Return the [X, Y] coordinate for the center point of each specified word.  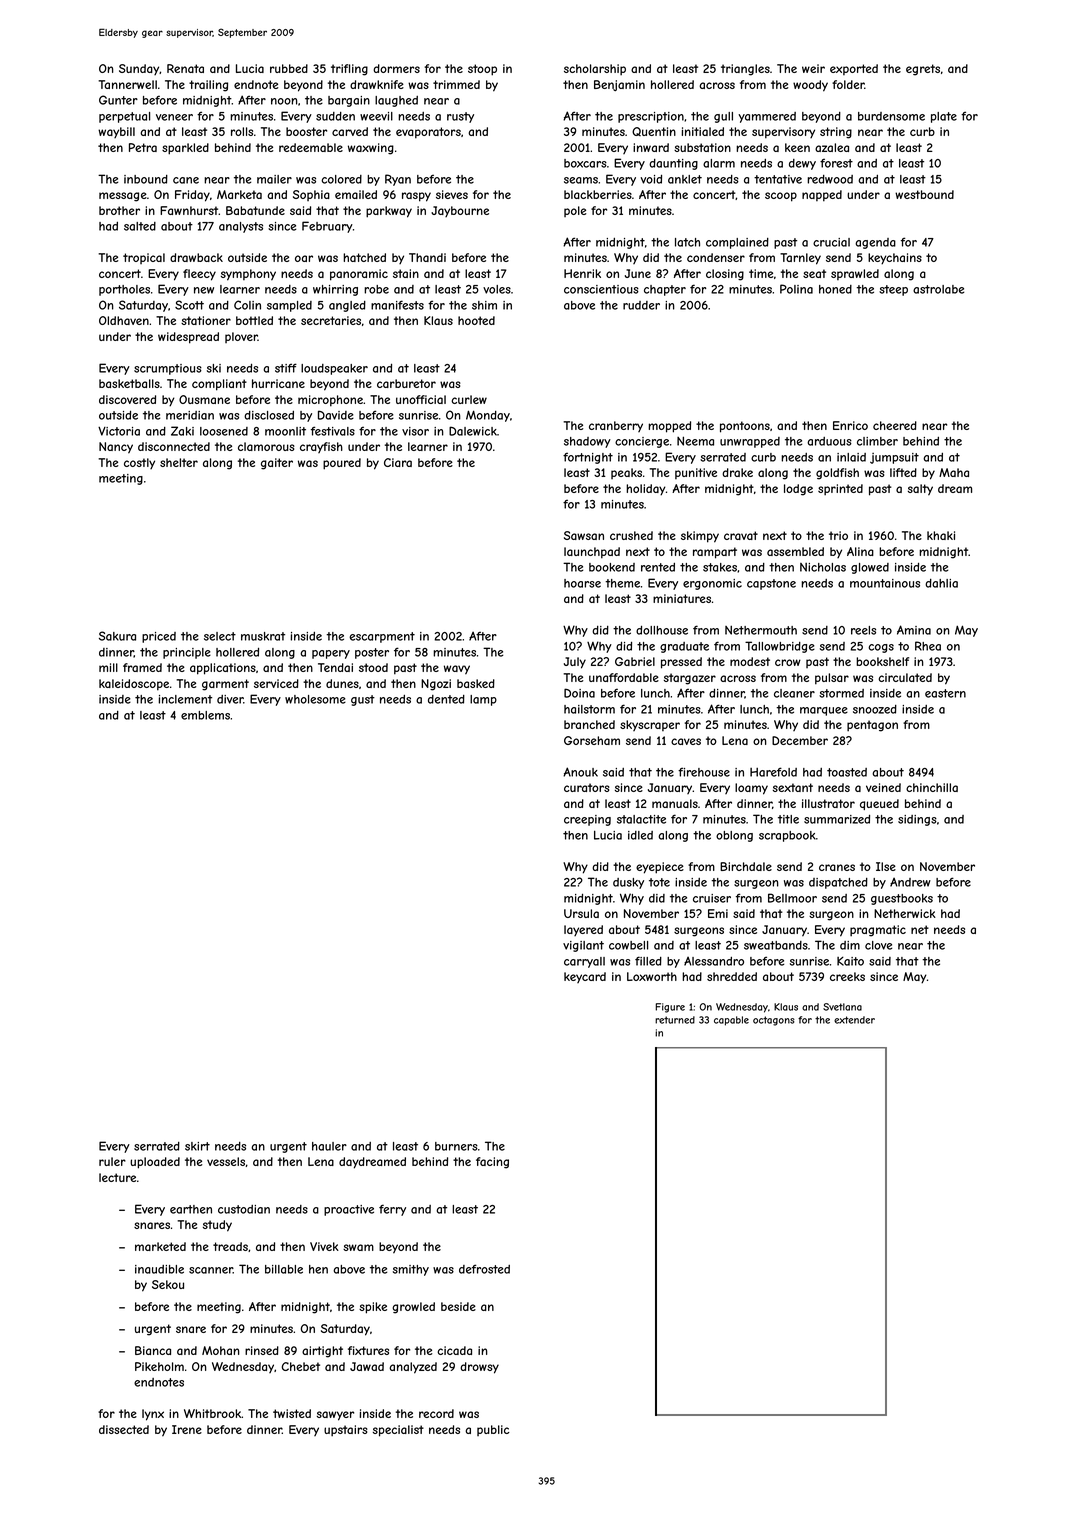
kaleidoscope [134, 685]
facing [492, 1163]
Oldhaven [124, 320]
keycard [585, 977]
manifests [397, 305]
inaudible [159, 1269]
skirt [197, 1146]
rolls [242, 131]
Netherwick [905, 913]
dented [446, 699]
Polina [796, 289]
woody [810, 86]
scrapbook [787, 836]
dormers [396, 68]
